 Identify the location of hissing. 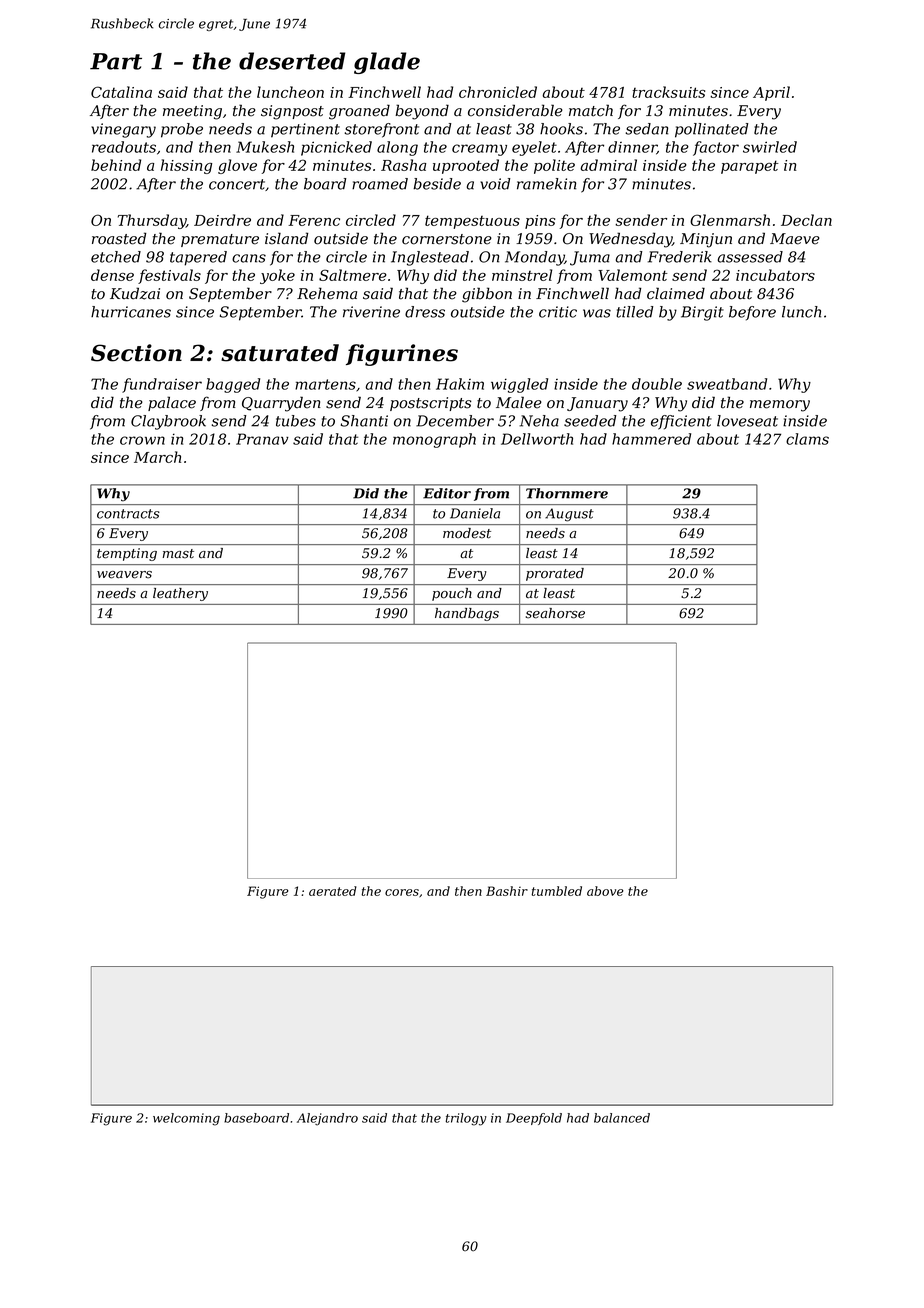
(186, 166).
